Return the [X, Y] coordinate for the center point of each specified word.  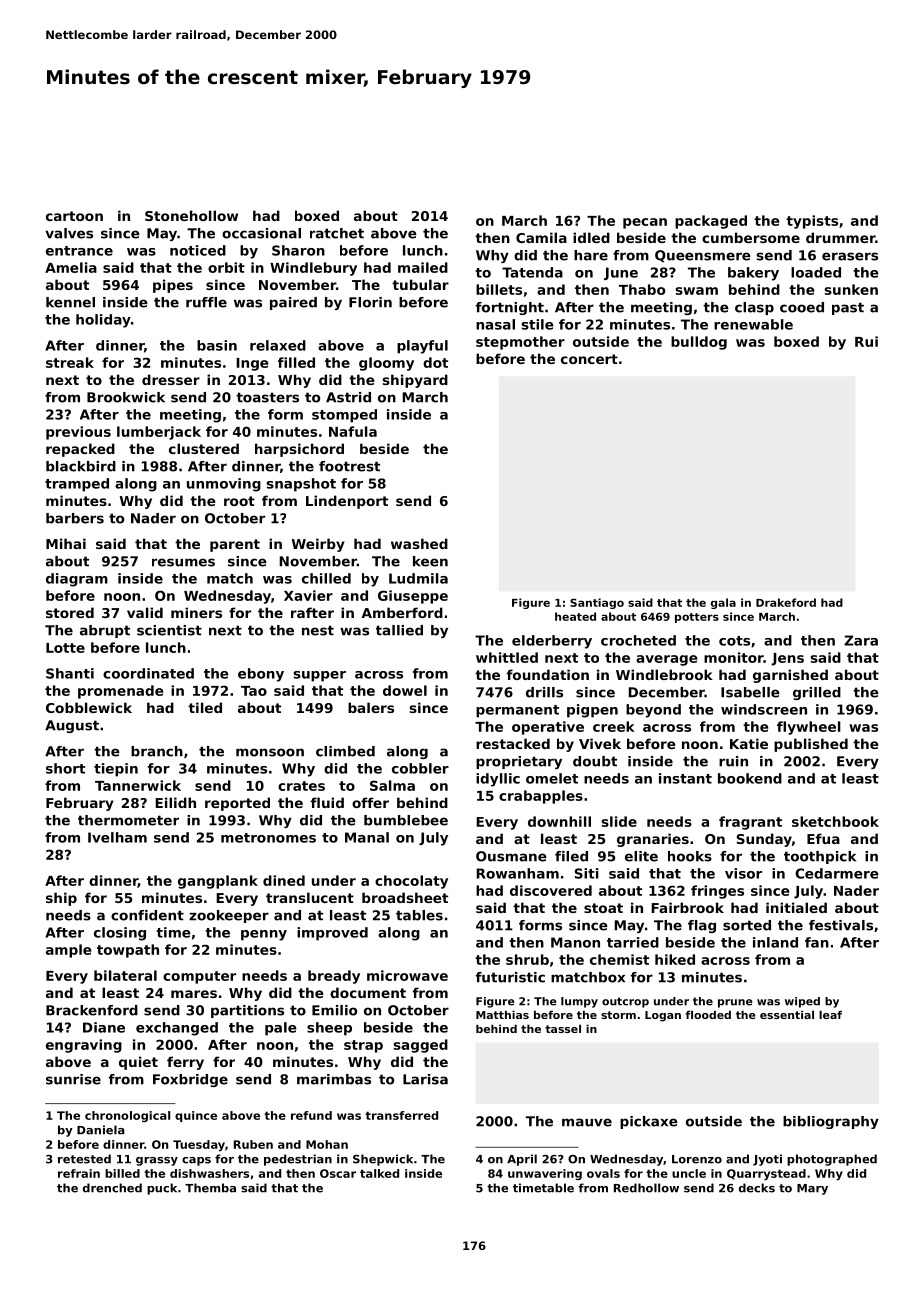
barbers [75, 518]
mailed [423, 267]
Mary [812, 1189]
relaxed [278, 345]
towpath [128, 951]
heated [575, 616]
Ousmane [511, 856]
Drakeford [786, 602]
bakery [753, 274]
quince [196, 1116]
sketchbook [835, 821]
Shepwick [383, 1160]
